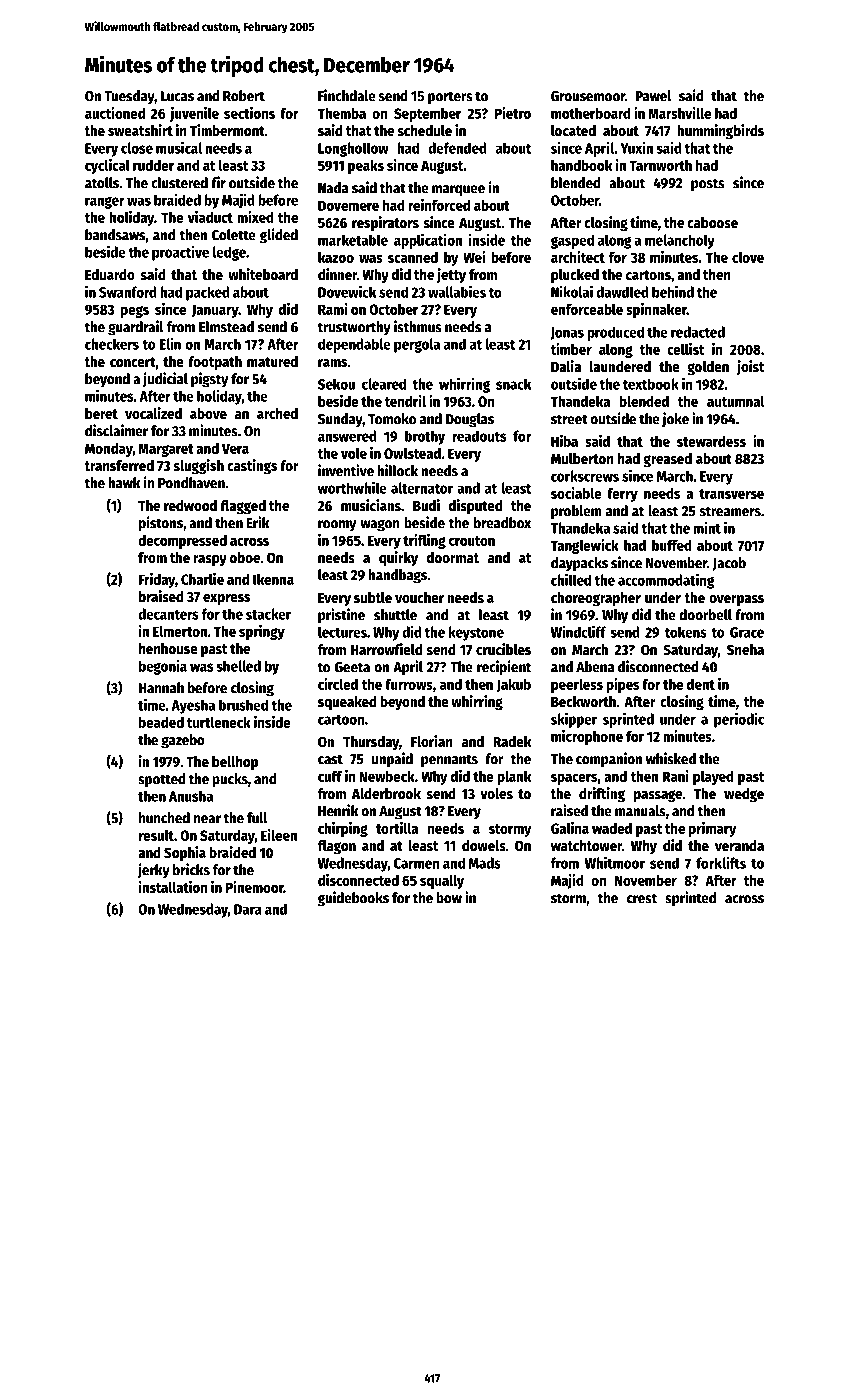 This screenshot has height=1400, width=849. I want to click on breadbox, so click(502, 523).
